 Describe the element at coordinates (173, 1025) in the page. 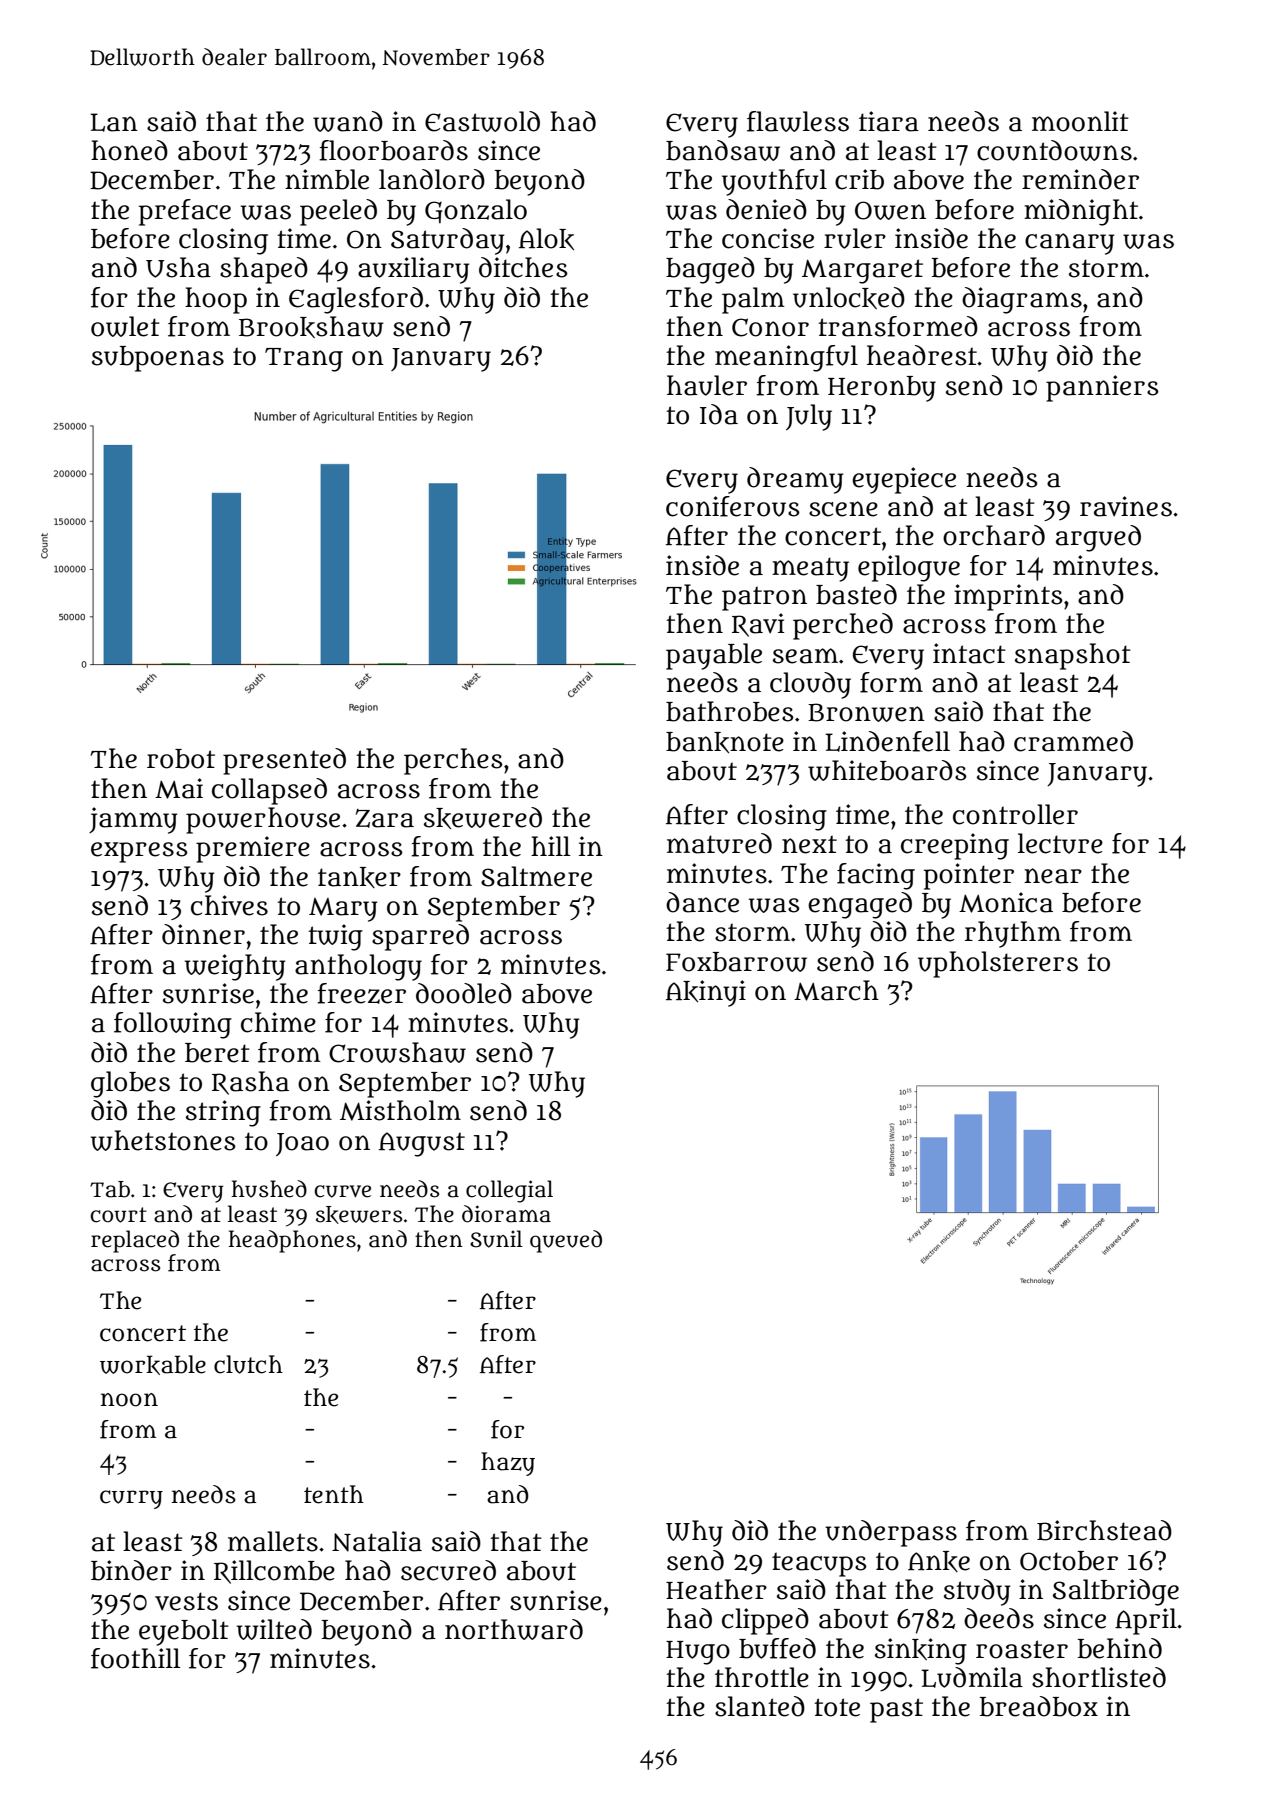

I see `following` at that location.
